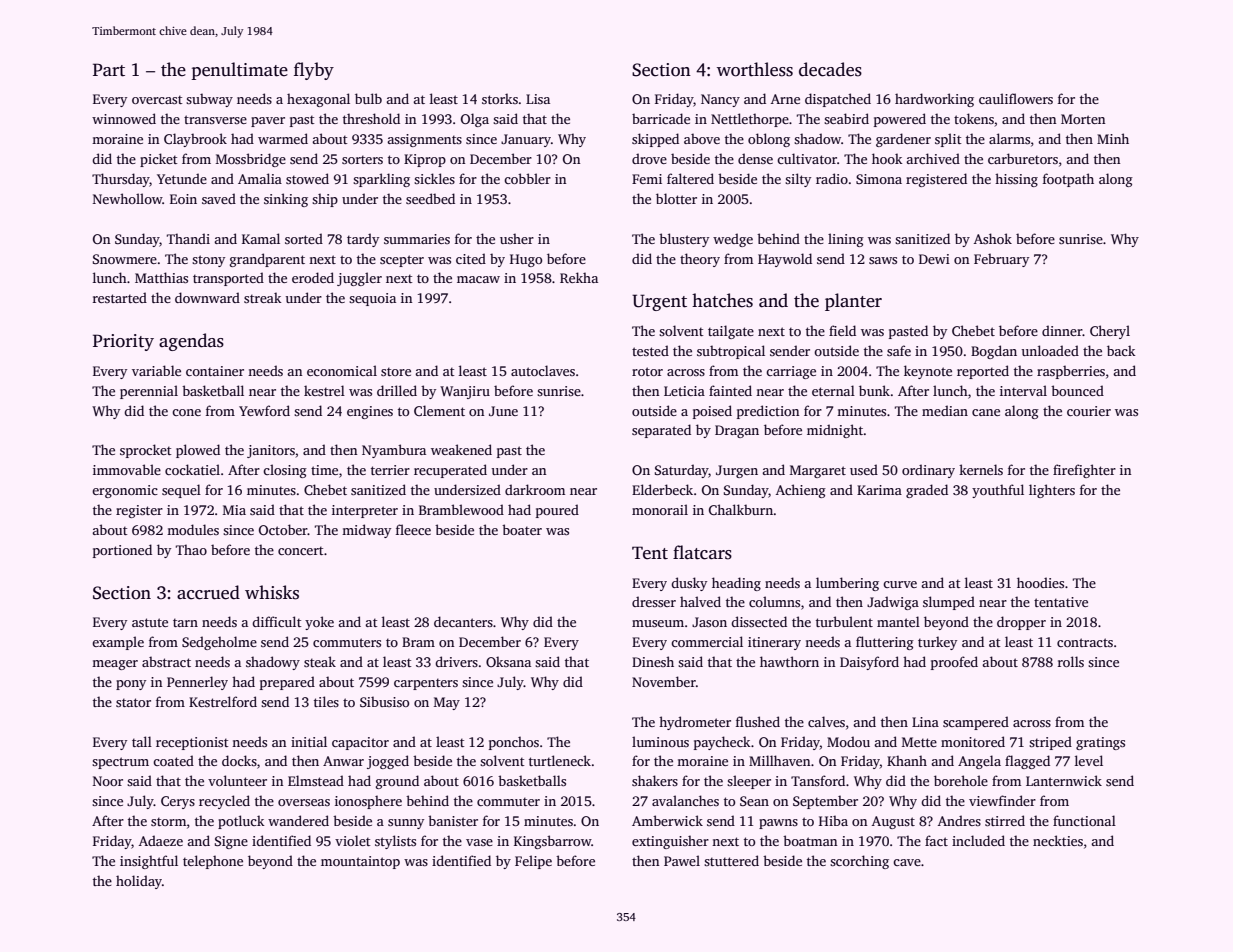  Describe the element at coordinates (664, 681) in the screenshot. I see `November` at that location.
